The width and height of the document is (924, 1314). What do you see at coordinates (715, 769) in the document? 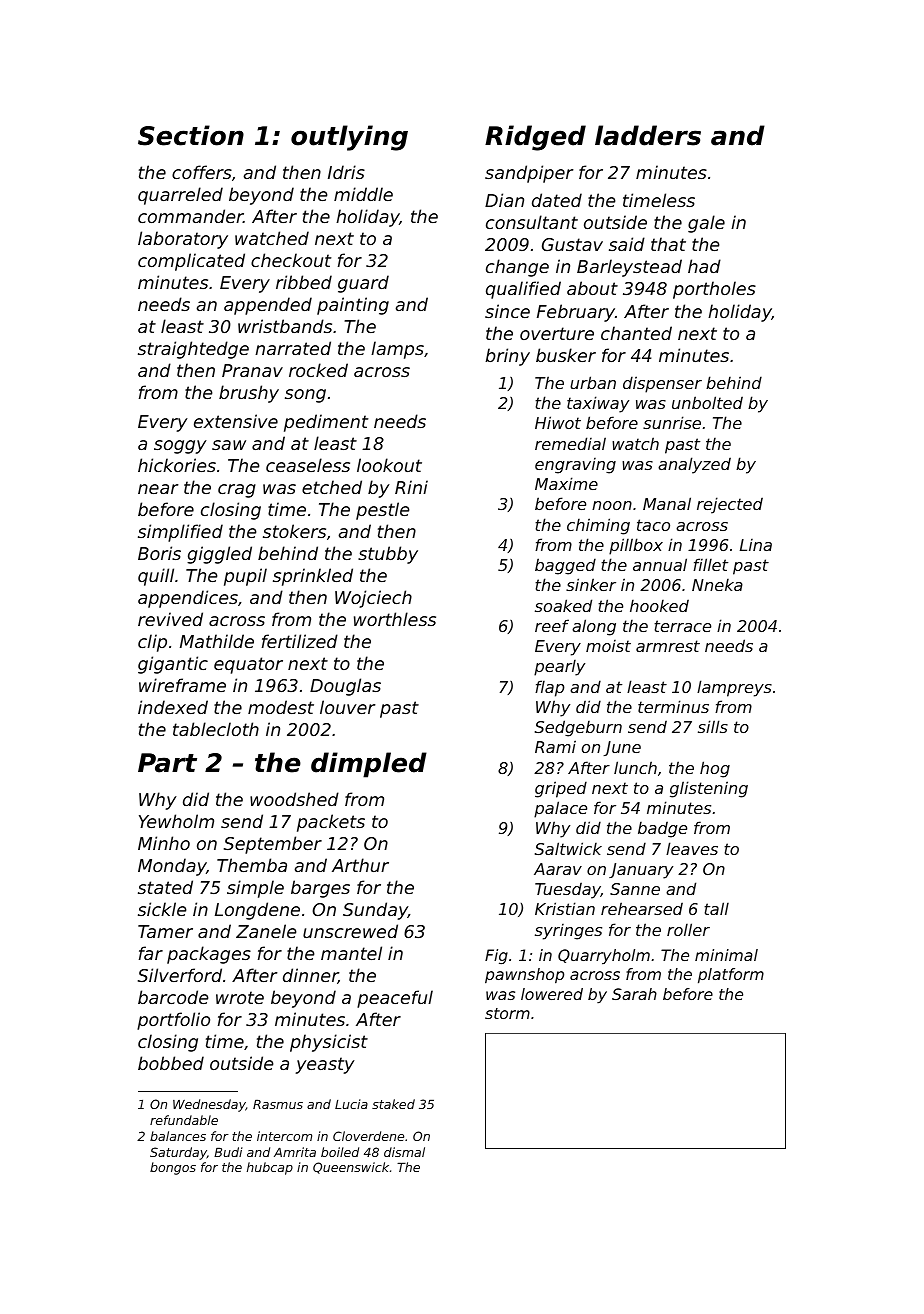
I see `hog` at bounding box center [715, 769].
